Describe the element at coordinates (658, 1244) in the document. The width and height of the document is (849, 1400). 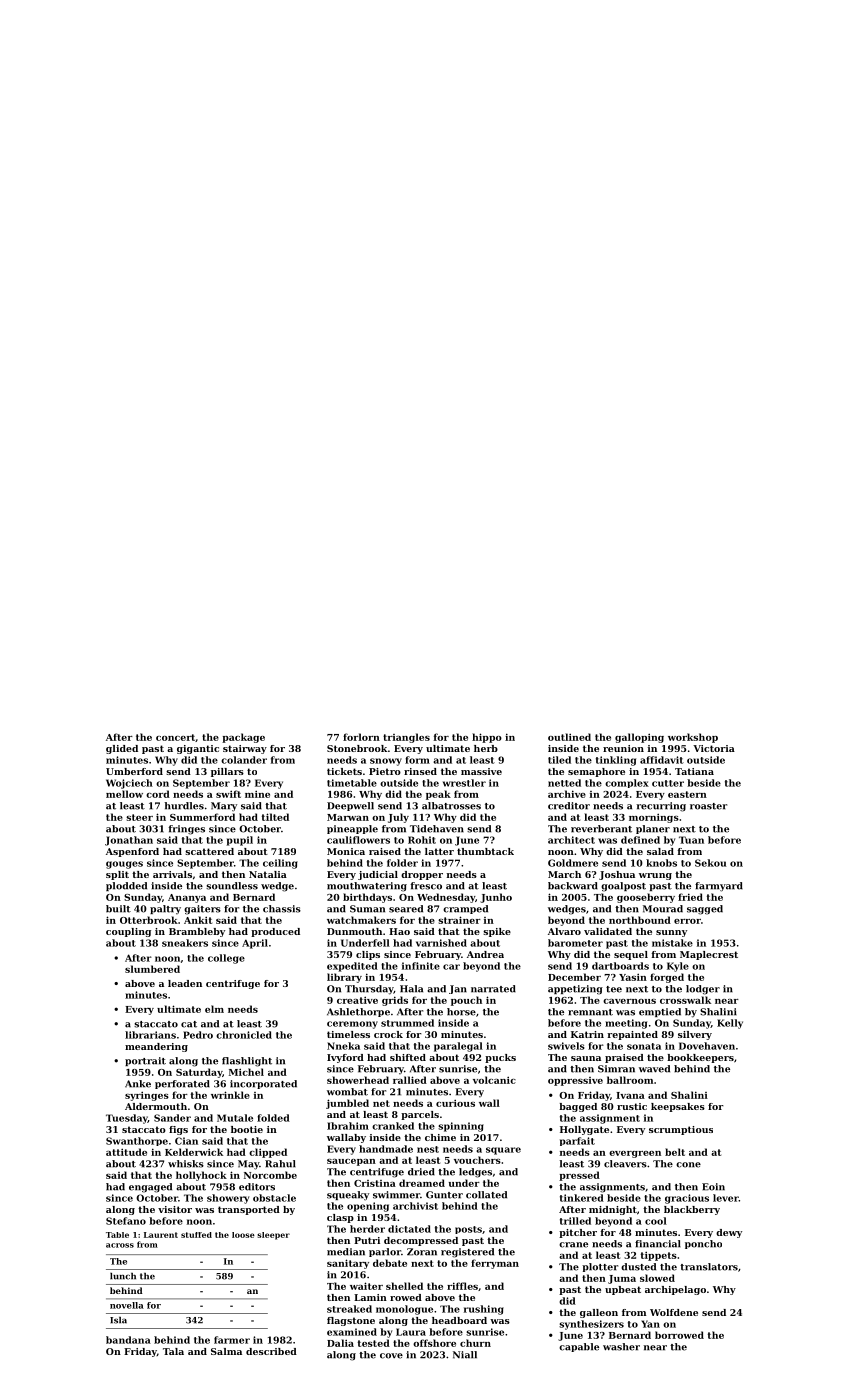
I see `financial` at that location.
